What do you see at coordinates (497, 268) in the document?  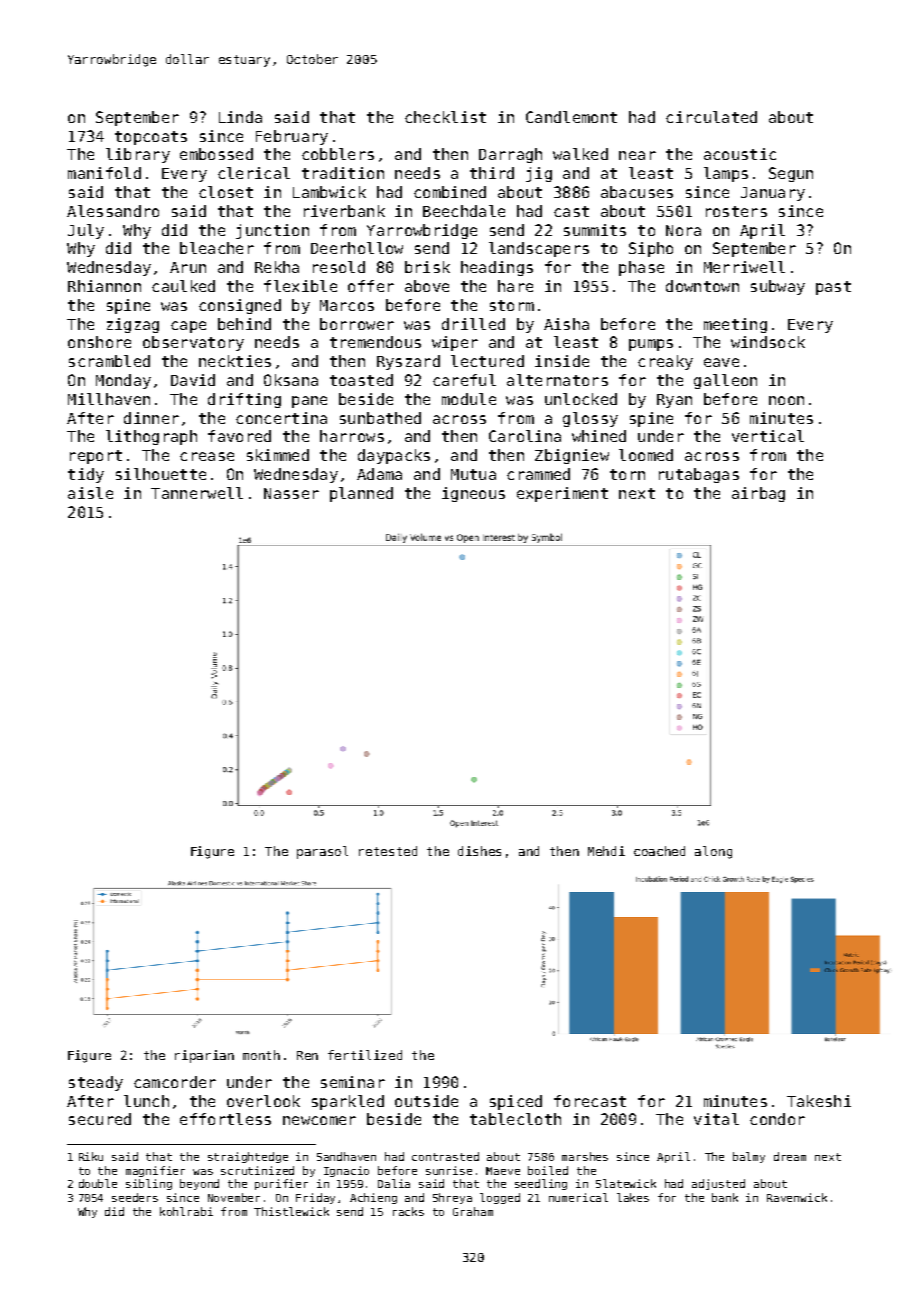 I see `headings` at bounding box center [497, 268].
